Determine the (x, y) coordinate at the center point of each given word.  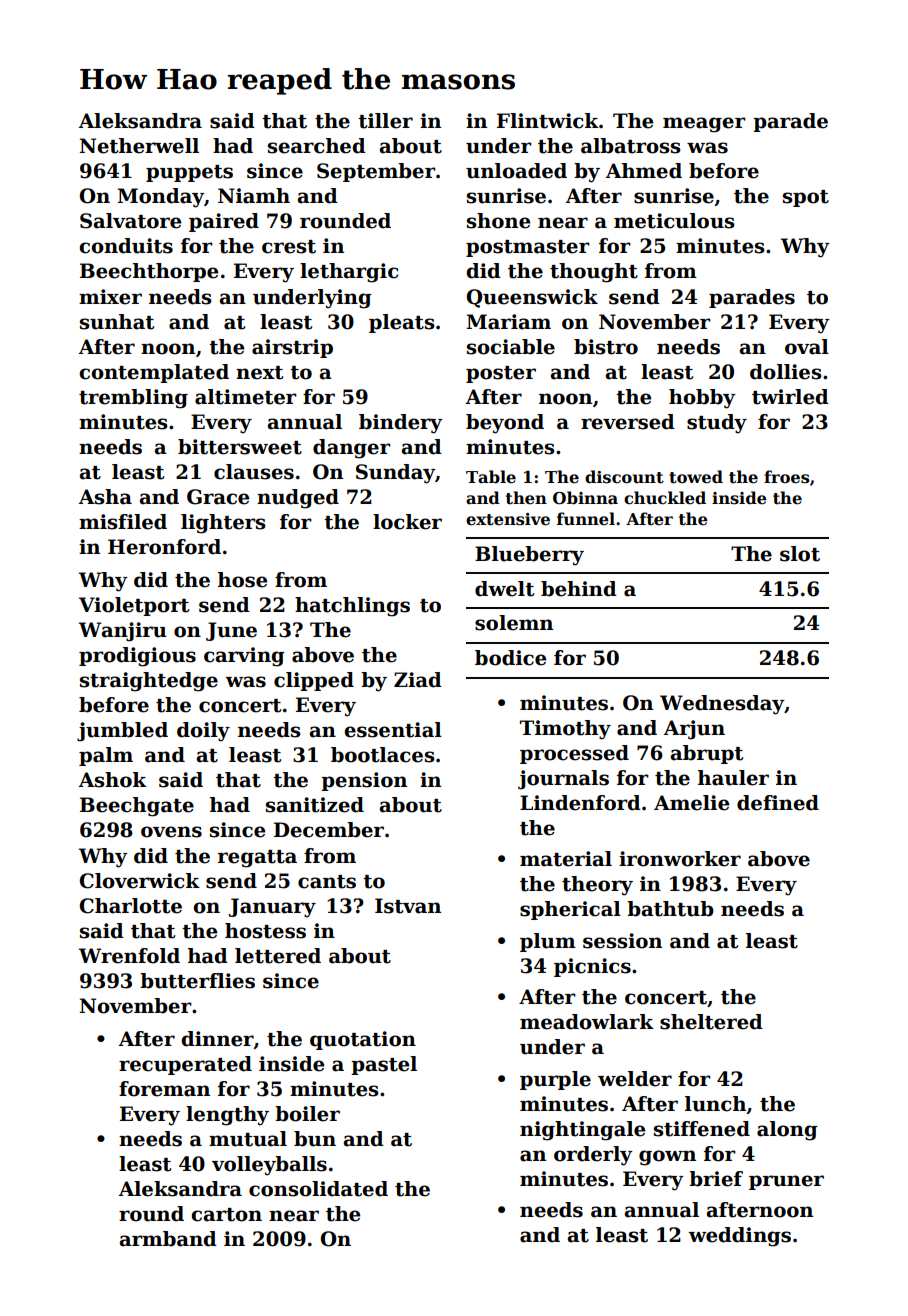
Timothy (565, 730)
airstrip (292, 348)
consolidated (318, 1189)
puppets (189, 173)
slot (800, 554)
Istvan (408, 906)
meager (704, 125)
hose (242, 580)
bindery (401, 424)
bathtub (670, 909)
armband (168, 1239)
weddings (739, 1237)
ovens (171, 832)
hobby (702, 399)
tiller (385, 121)
